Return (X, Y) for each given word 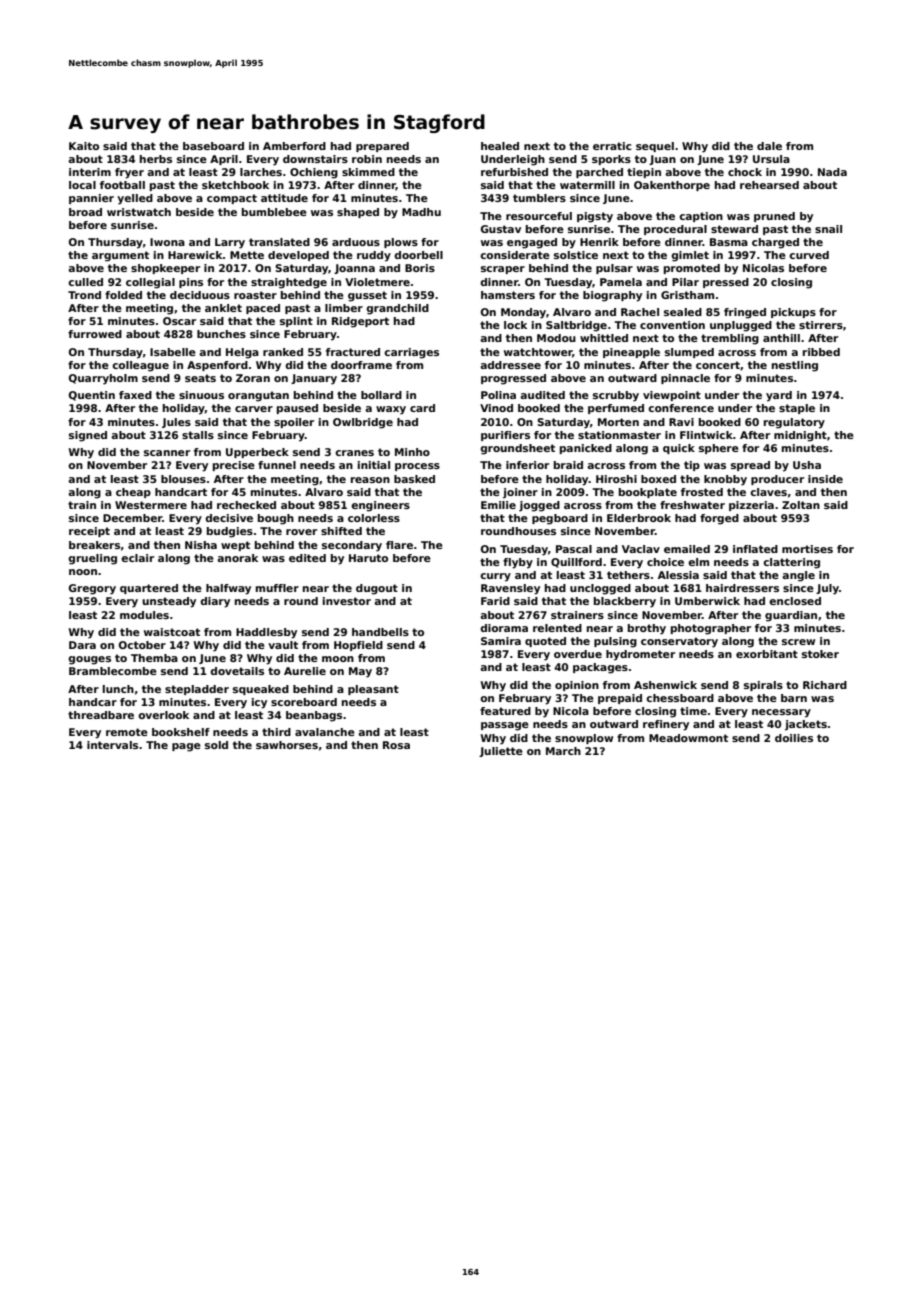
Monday (523, 313)
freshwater (692, 505)
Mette (247, 255)
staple (797, 409)
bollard (381, 395)
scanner (167, 453)
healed (500, 146)
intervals (112, 745)
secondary (352, 546)
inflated (755, 549)
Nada (832, 172)
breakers (94, 545)
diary (215, 602)
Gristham (687, 295)
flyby (518, 563)
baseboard (213, 146)
